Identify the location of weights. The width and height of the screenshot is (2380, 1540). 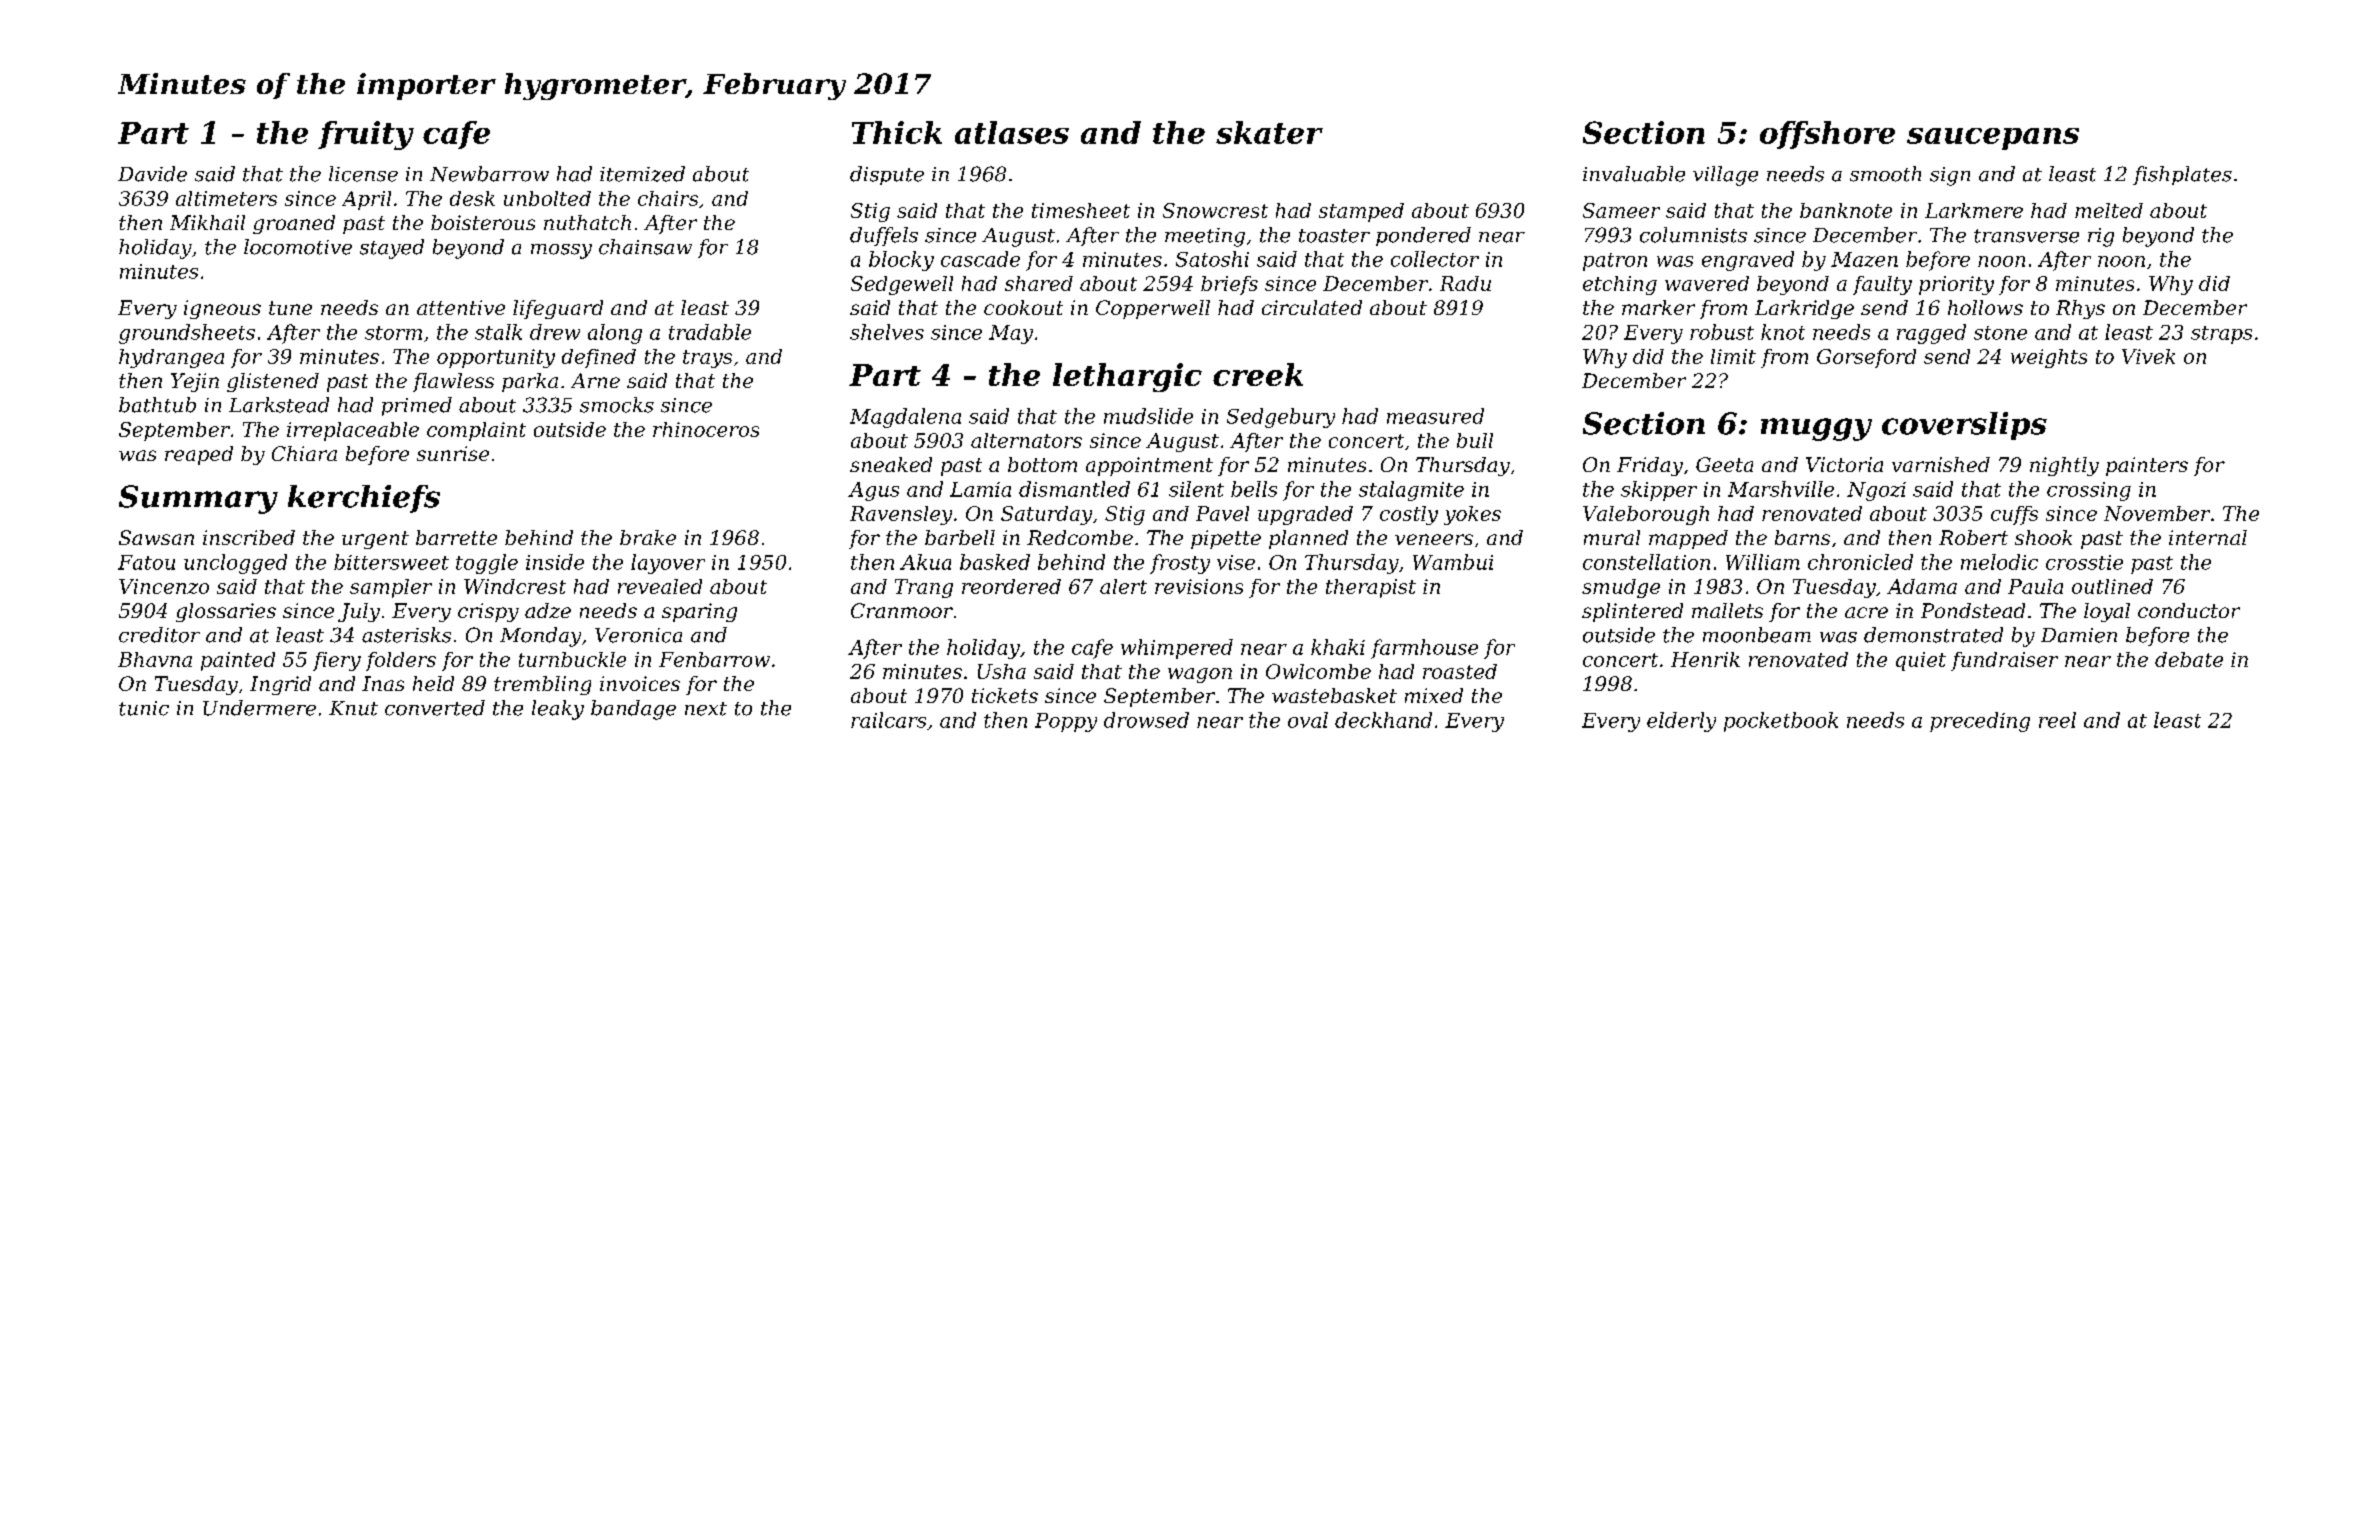
(2049, 358).
